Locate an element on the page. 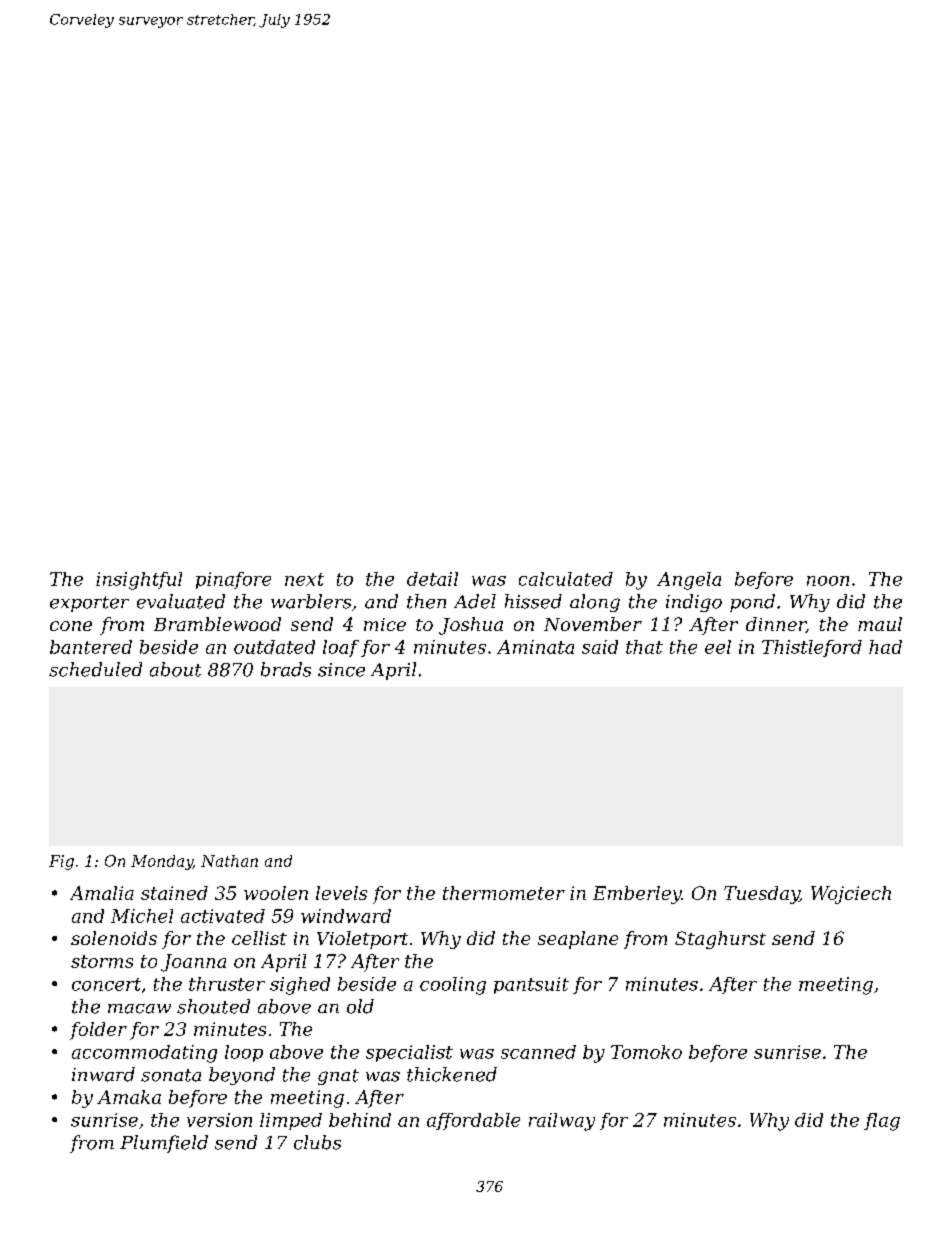  affordable is located at coordinates (473, 1121).
